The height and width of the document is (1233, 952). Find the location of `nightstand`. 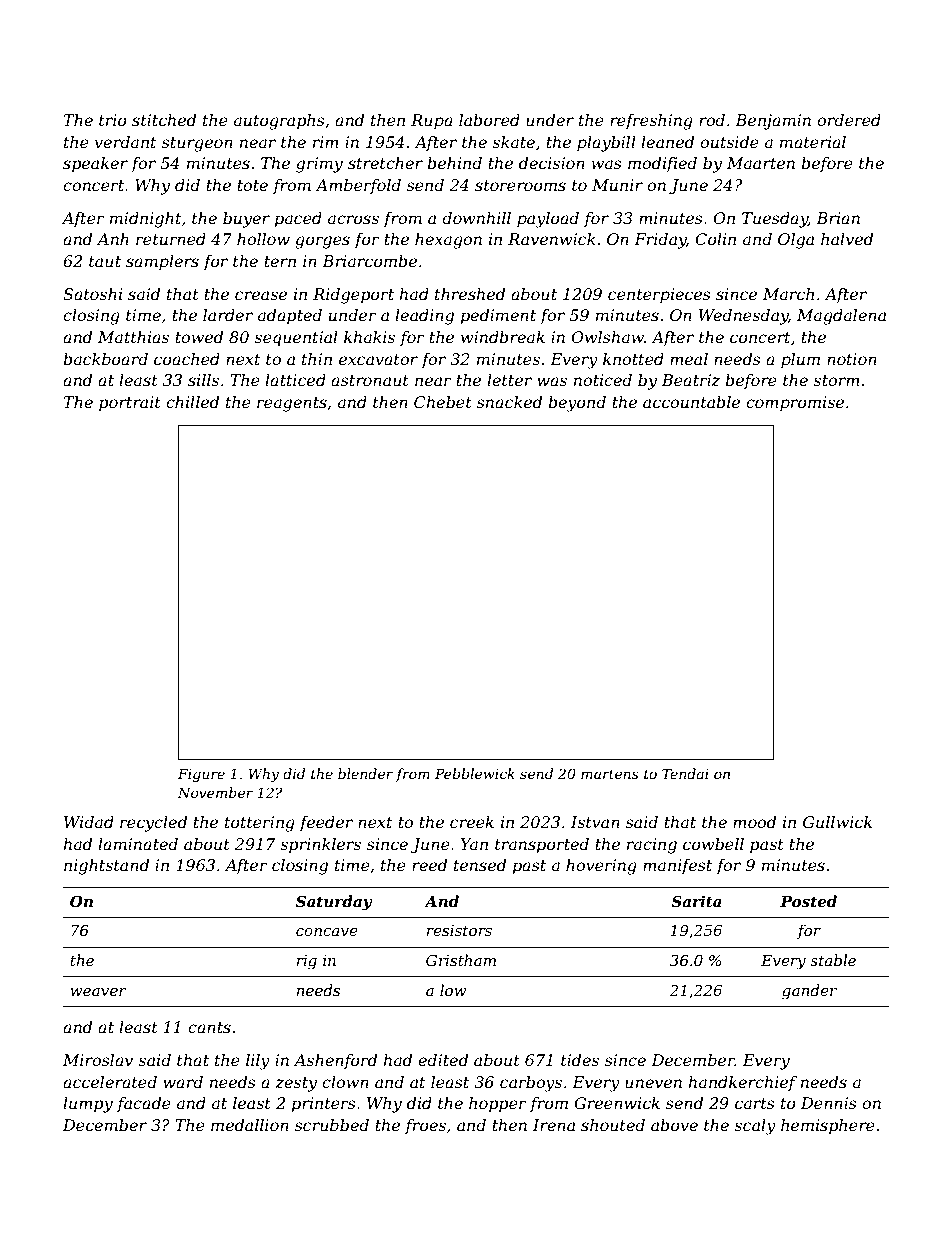

nightstand is located at coordinates (106, 867).
